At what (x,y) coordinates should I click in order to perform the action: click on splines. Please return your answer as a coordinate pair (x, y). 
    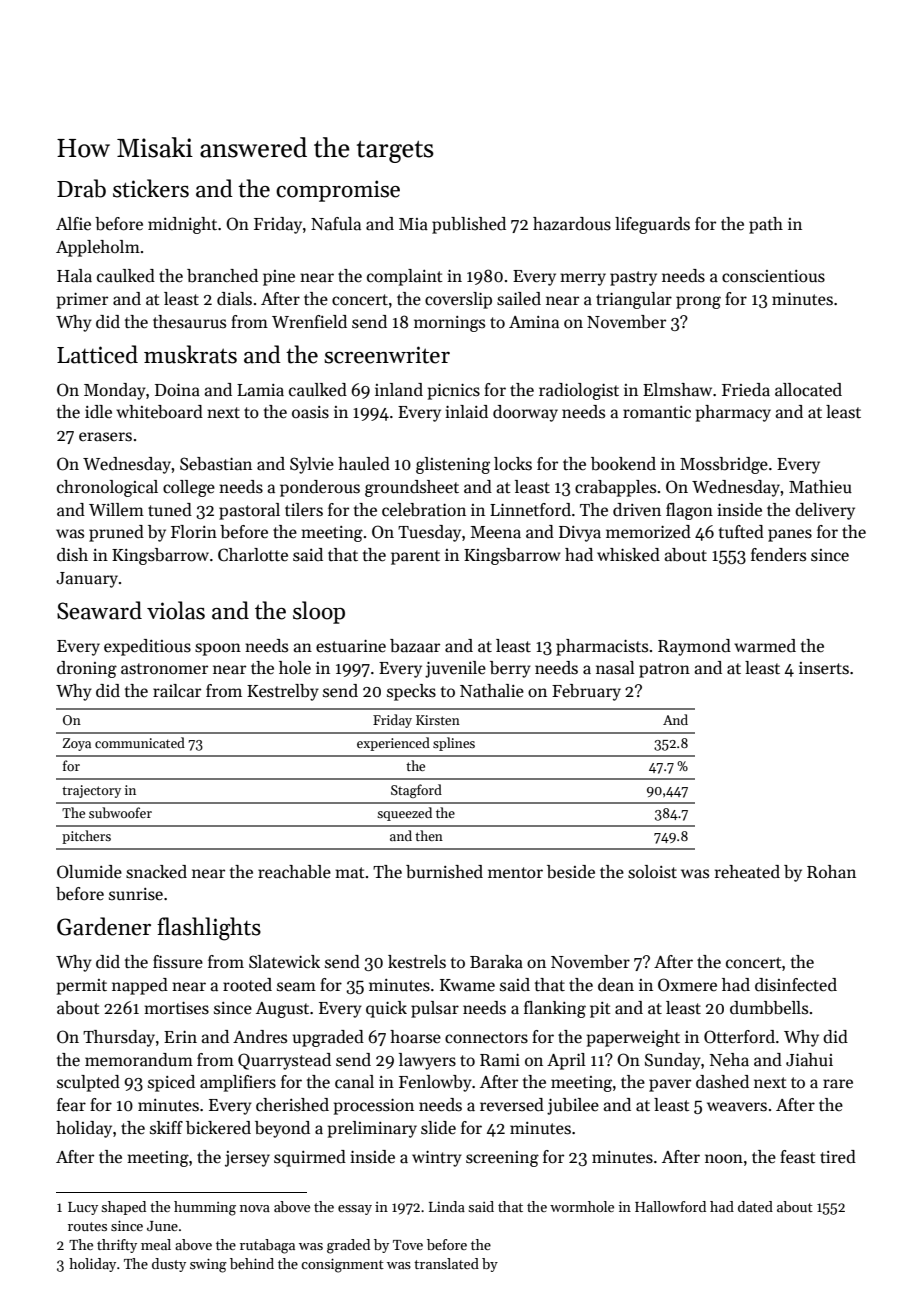
    Looking at the image, I should click on (454, 744).
